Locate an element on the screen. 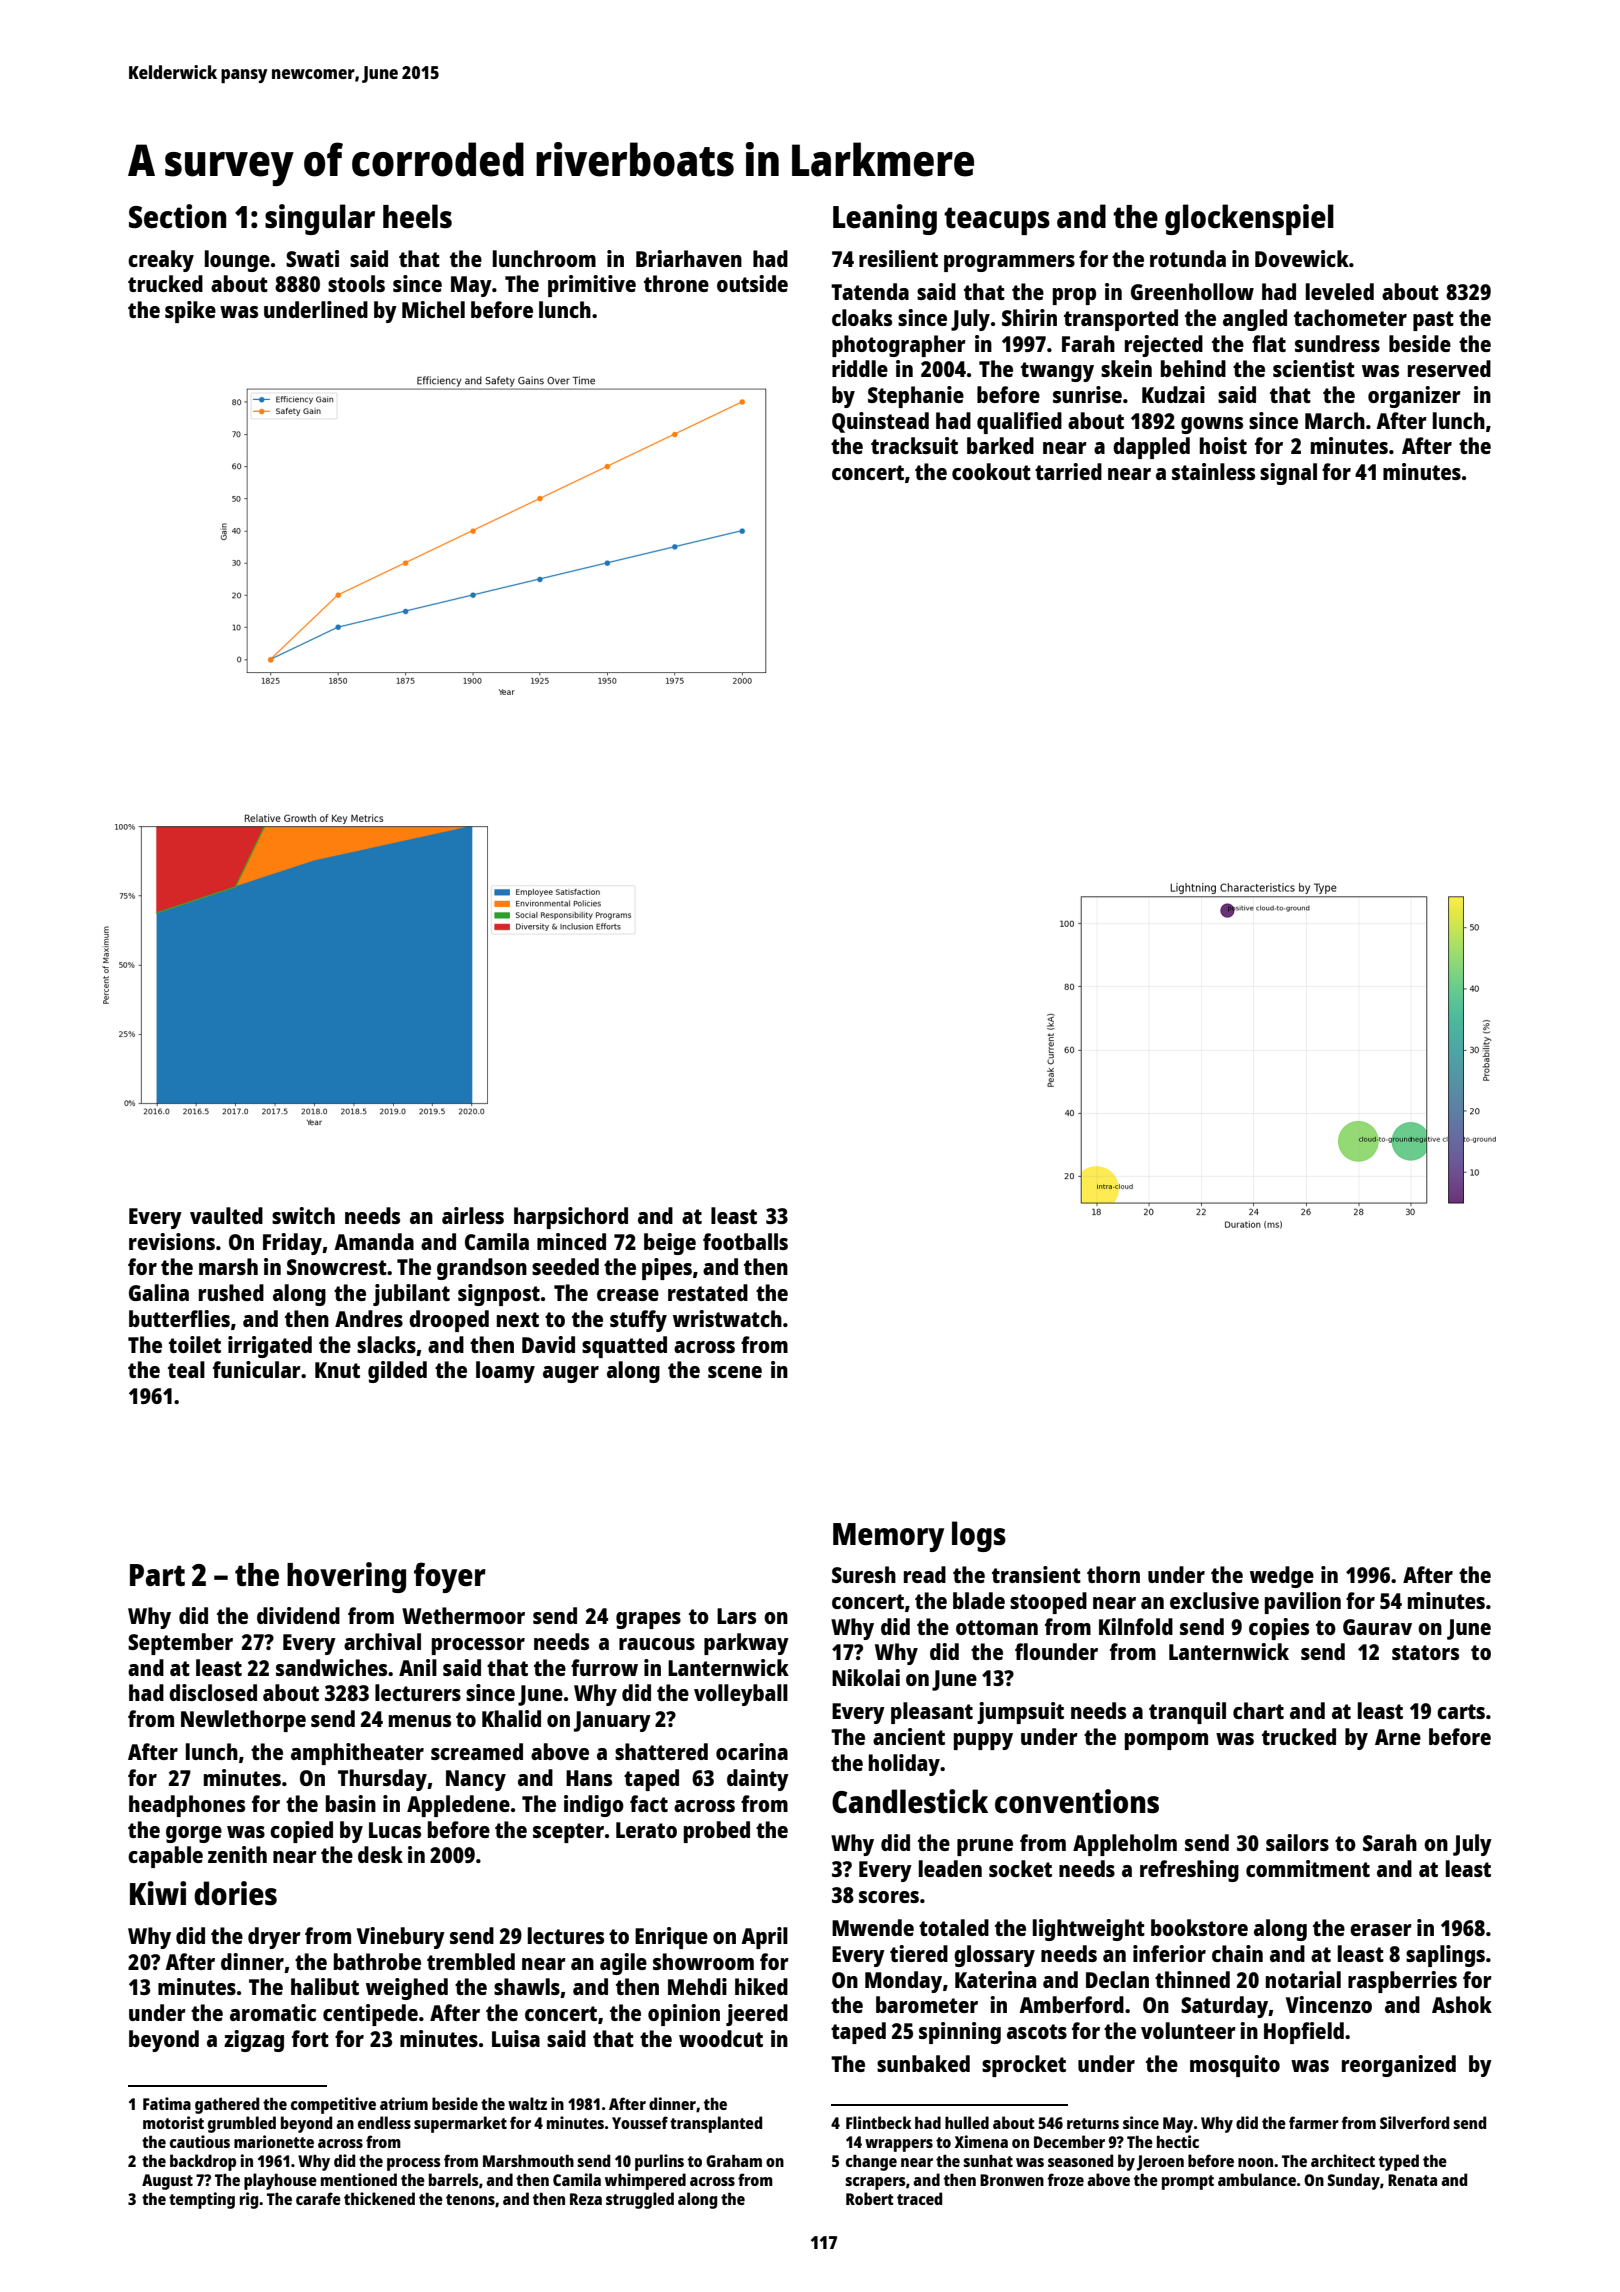 This screenshot has height=2292, width=1620. teacups is located at coordinates (997, 221).
